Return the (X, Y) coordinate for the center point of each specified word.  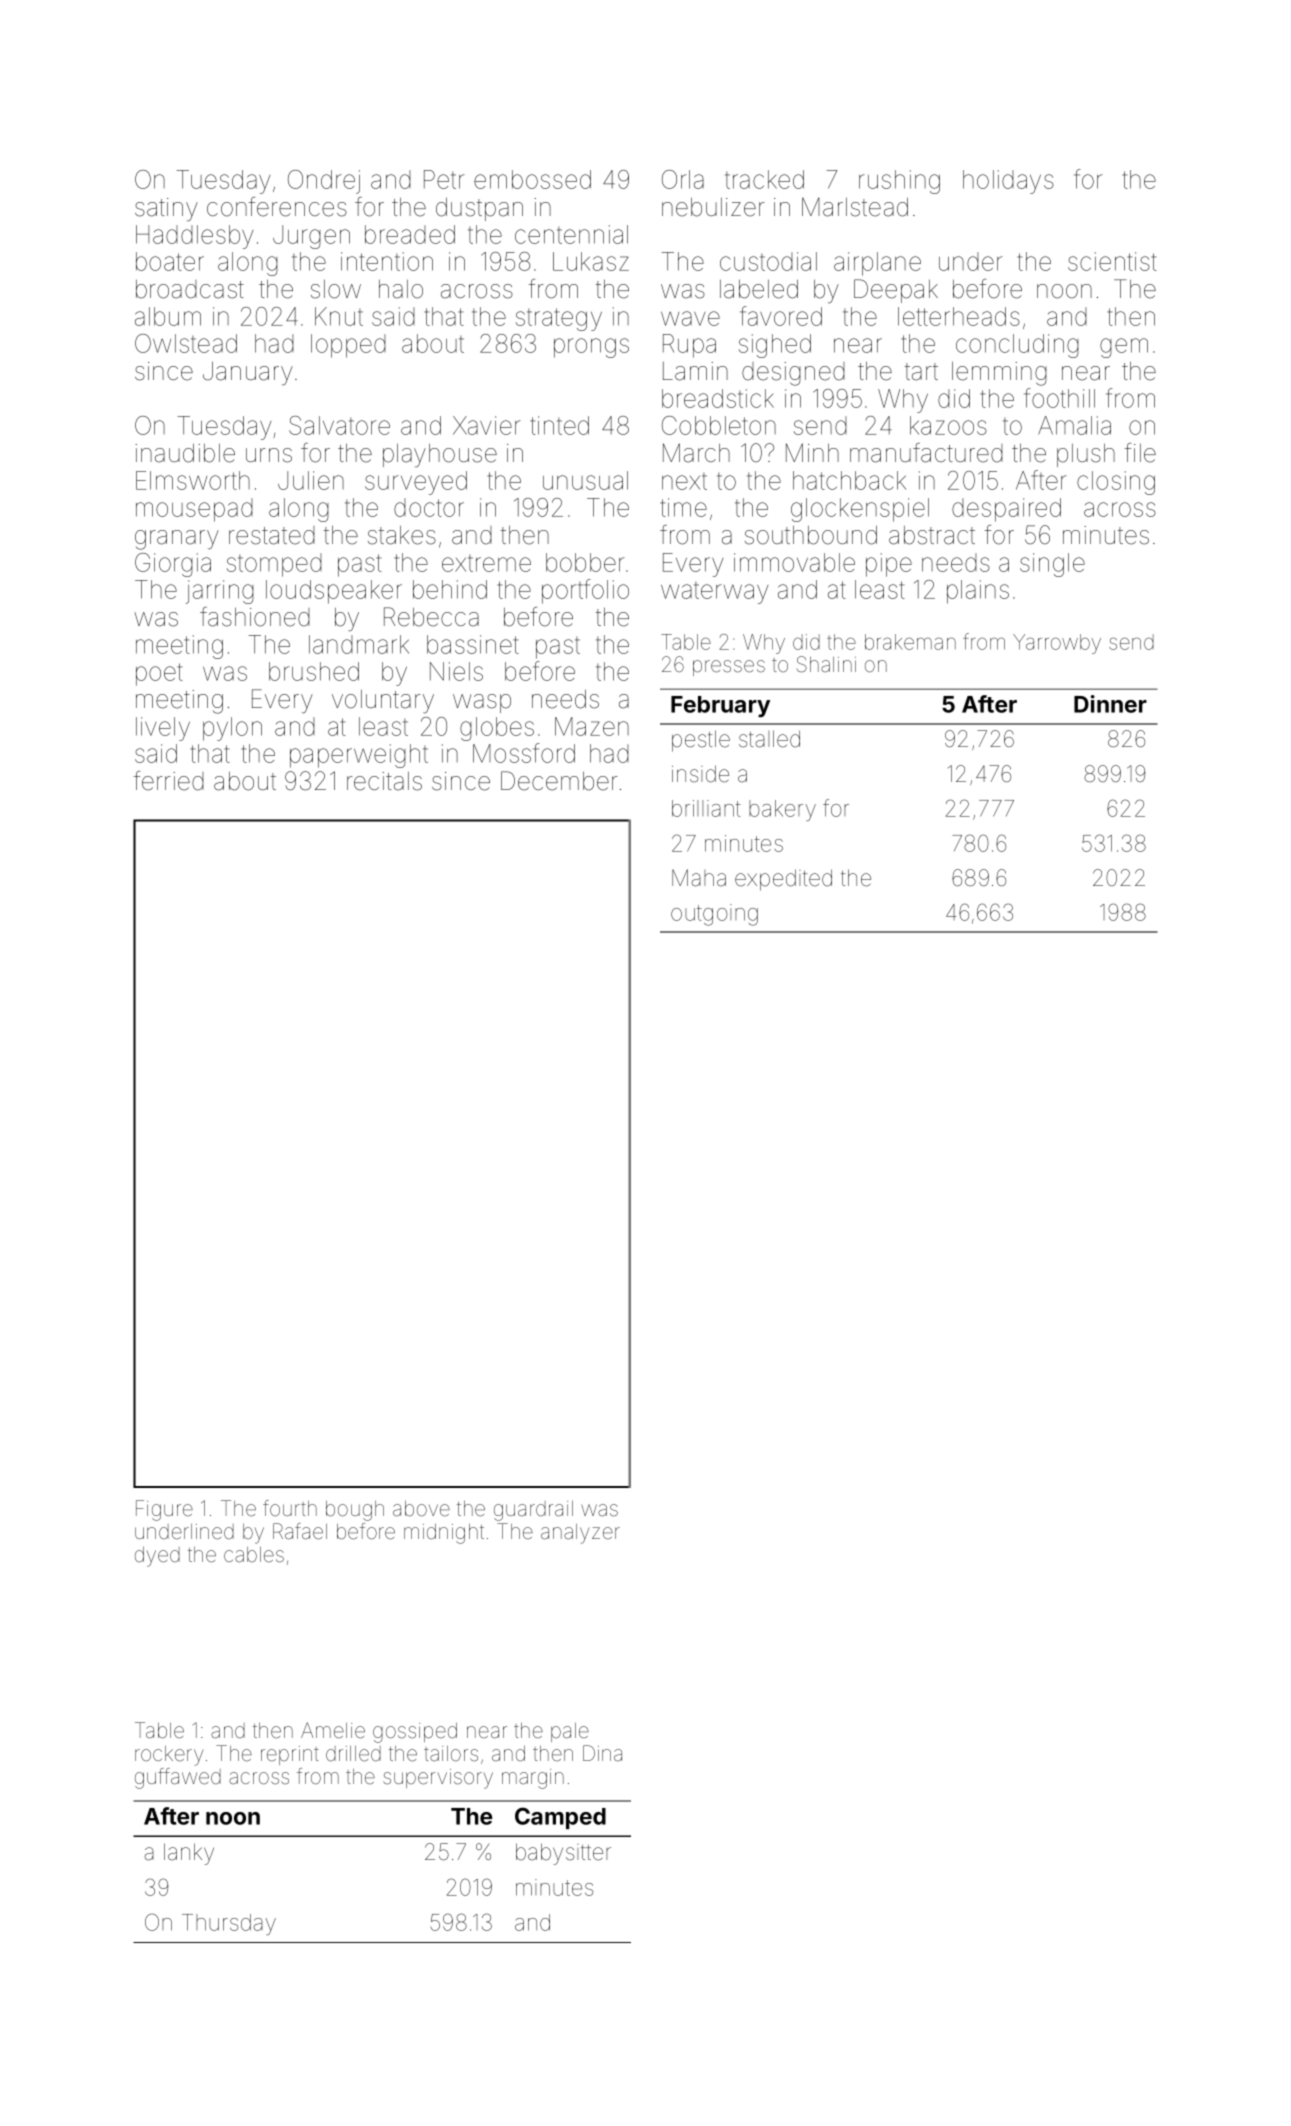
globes (497, 729)
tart (921, 372)
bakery (782, 810)
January (248, 373)
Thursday (229, 1924)
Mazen (592, 726)
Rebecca (431, 617)
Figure (164, 1510)
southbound (811, 535)
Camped (560, 1818)
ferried (169, 781)
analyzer (580, 1534)
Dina (602, 1753)
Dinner (1110, 704)
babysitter (563, 1854)
